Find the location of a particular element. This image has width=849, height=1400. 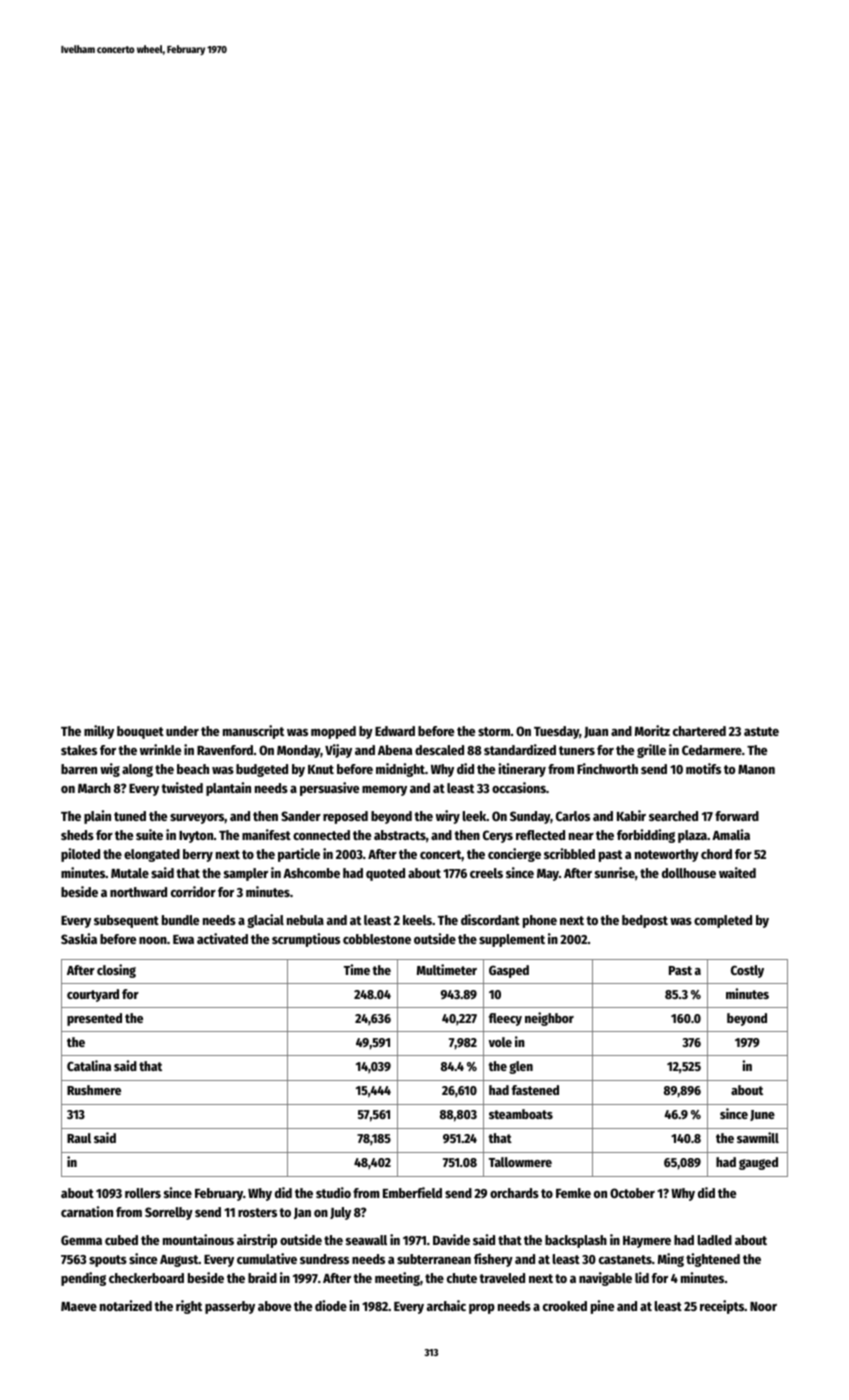

closing is located at coordinates (116, 971).
